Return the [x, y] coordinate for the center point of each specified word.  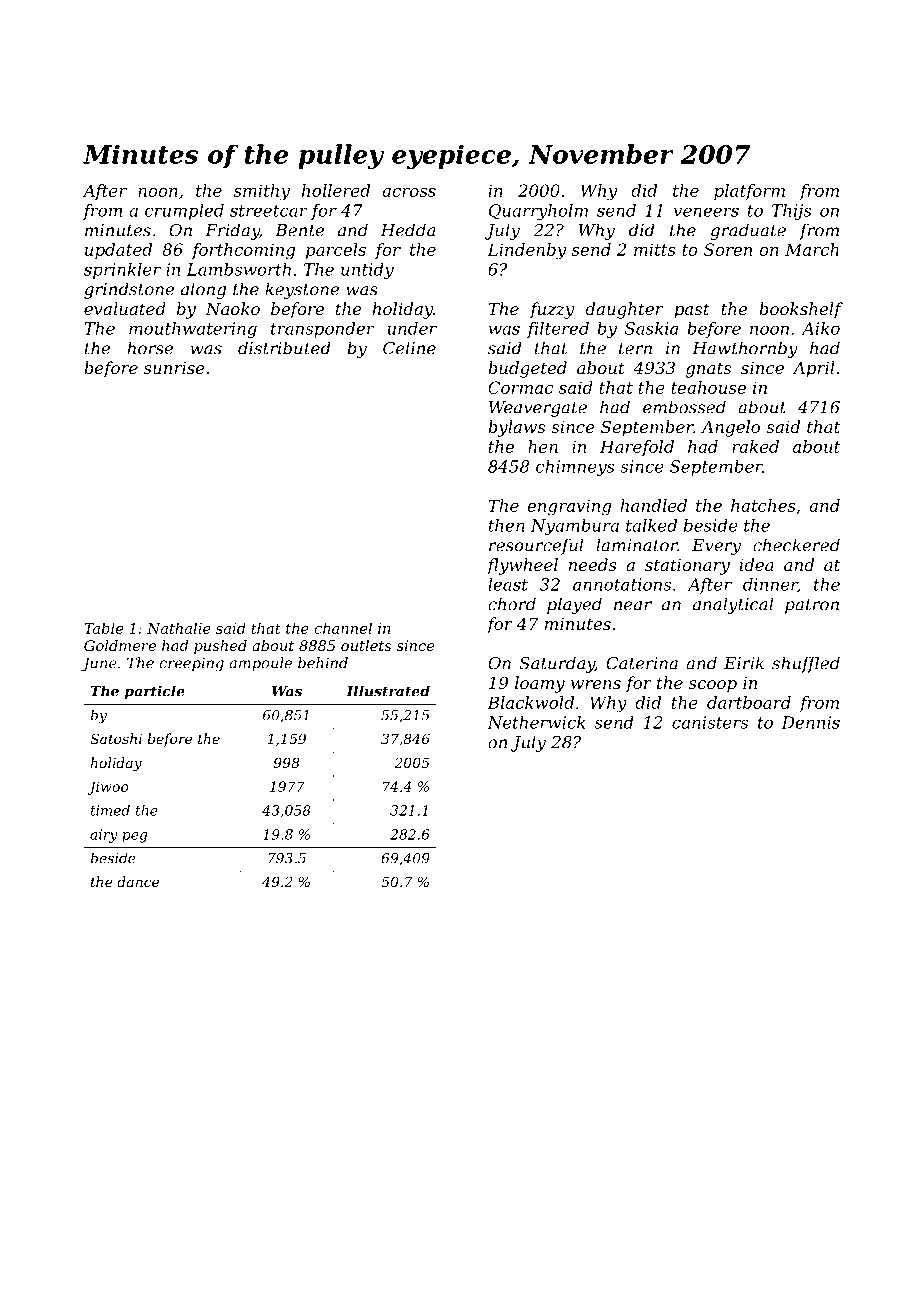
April [813, 369]
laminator [637, 545]
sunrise [174, 368]
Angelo [730, 428]
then [506, 525]
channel [343, 628]
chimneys [575, 468]
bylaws [516, 428]
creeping [191, 664]
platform [749, 192]
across [409, 192]
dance [138, 881]
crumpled [184, 212]
